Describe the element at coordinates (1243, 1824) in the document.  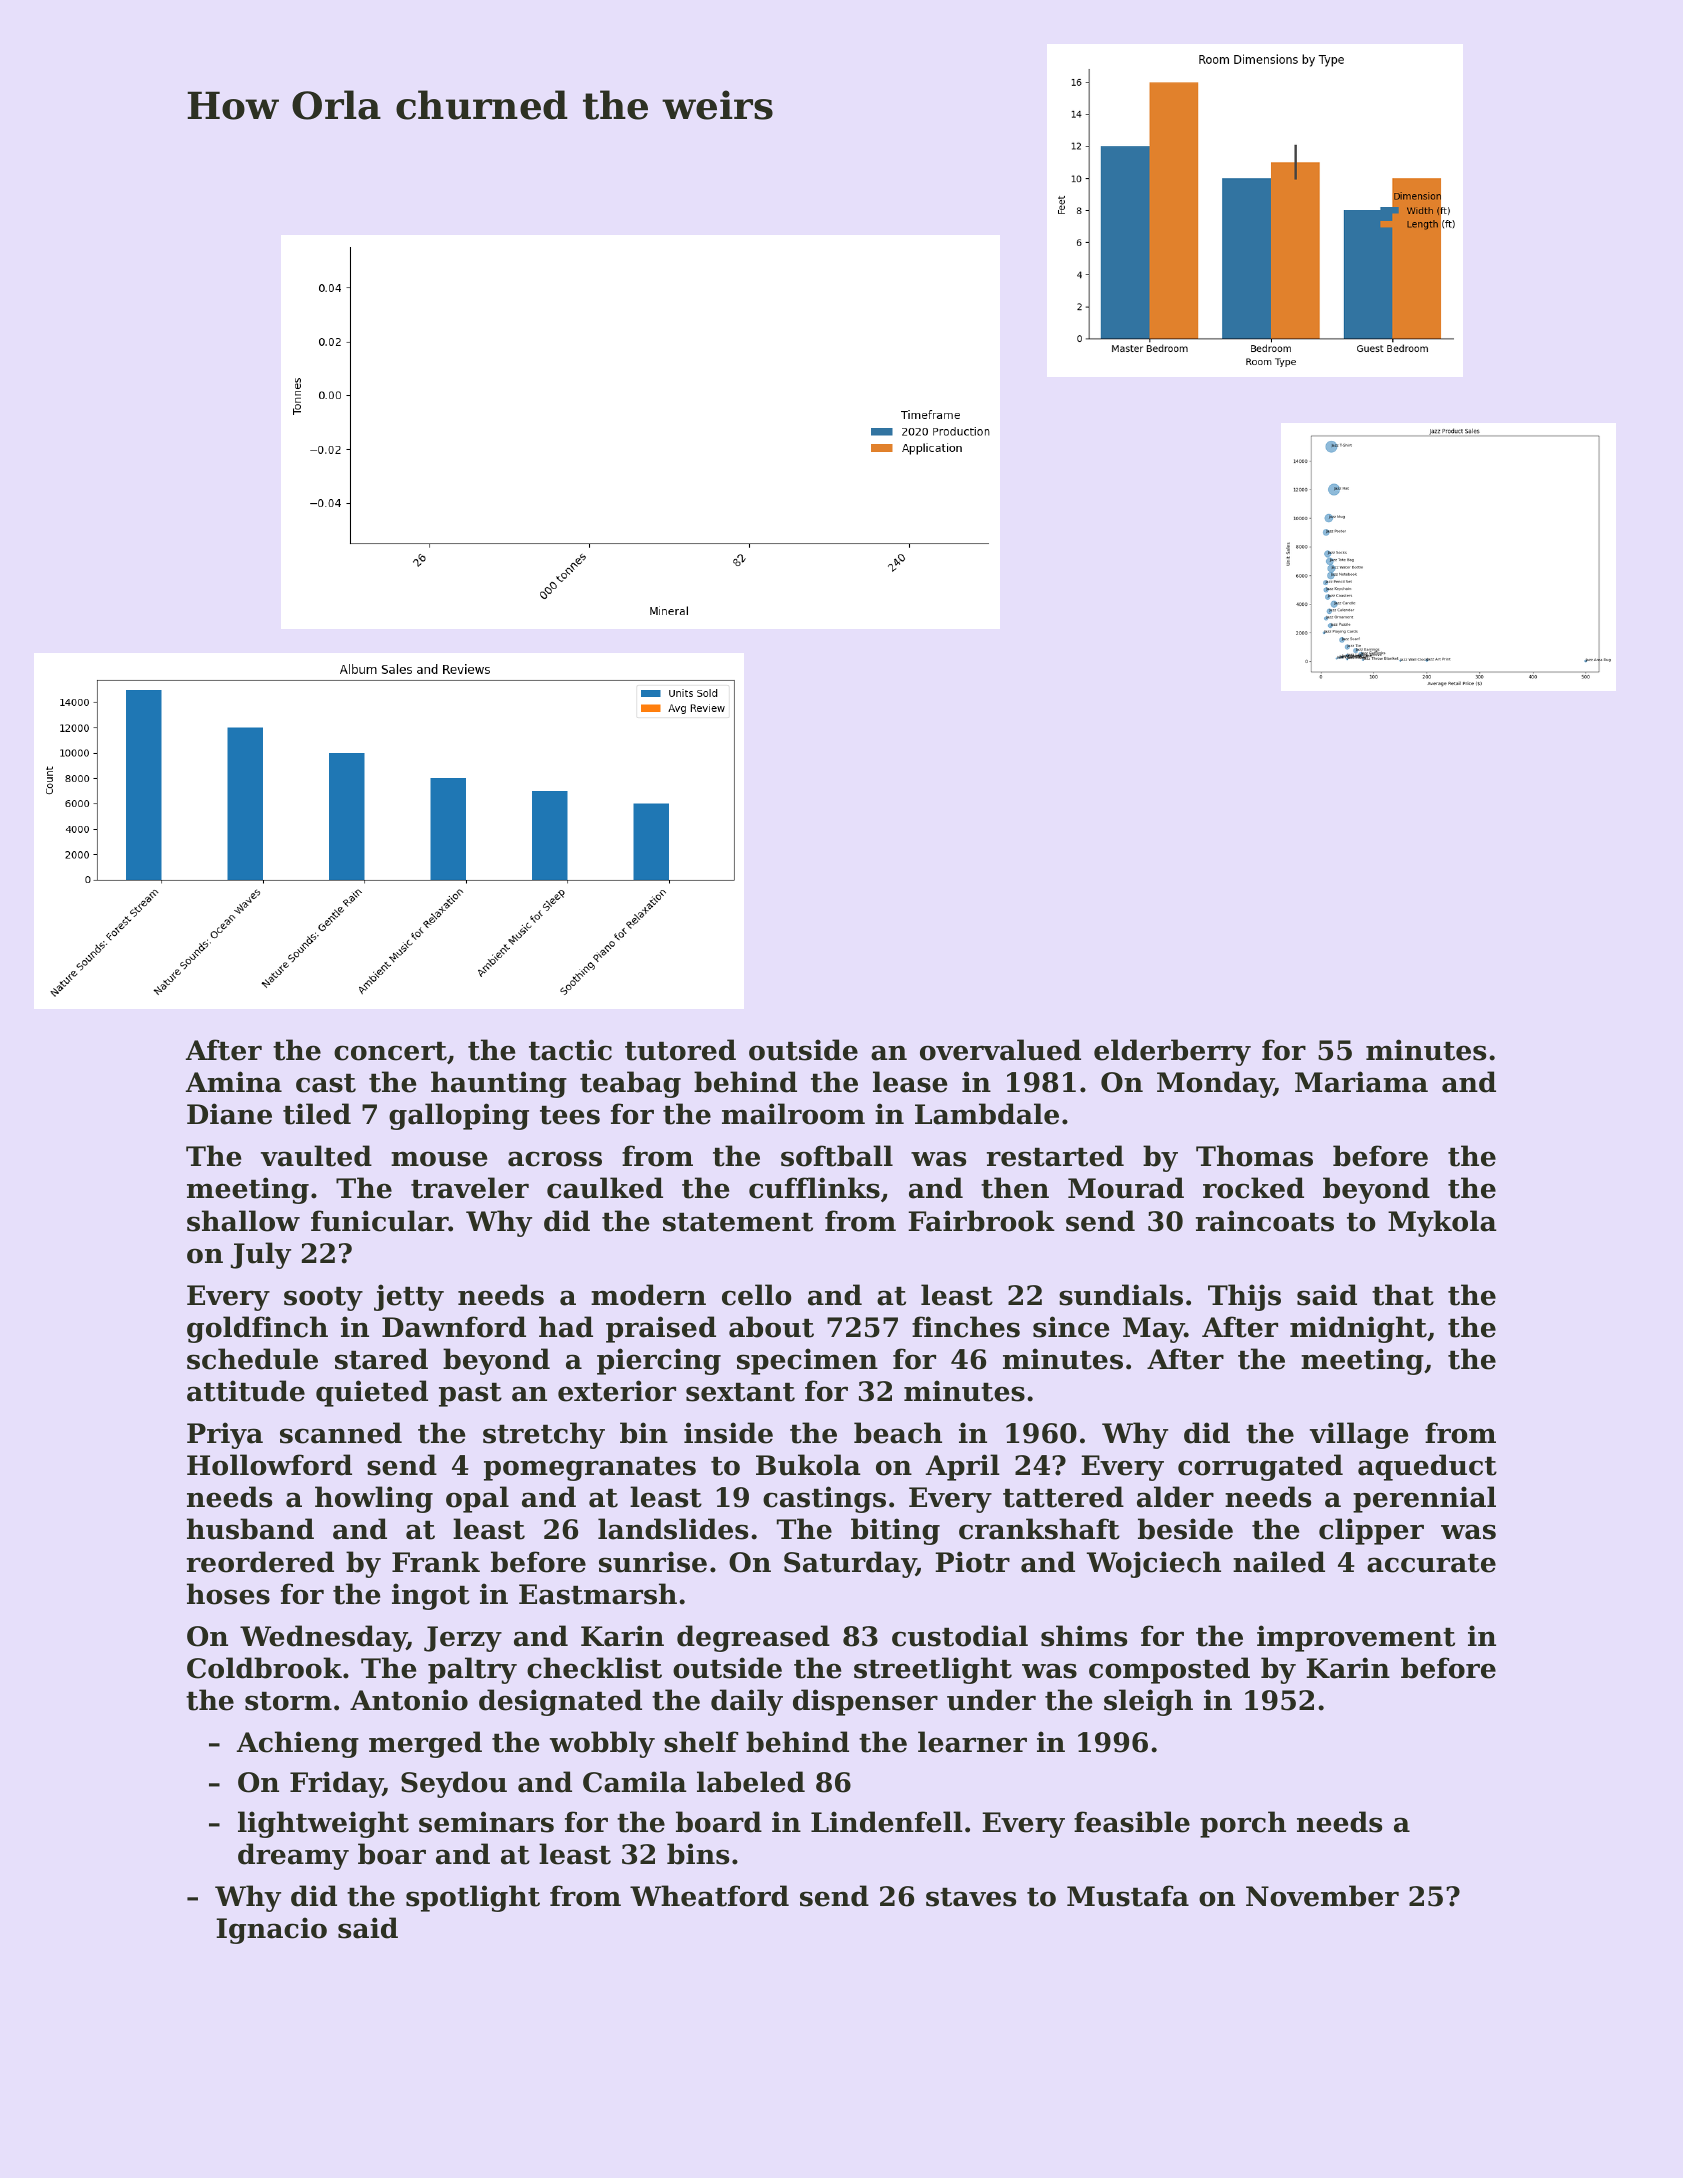
I see `porch` at that location.
